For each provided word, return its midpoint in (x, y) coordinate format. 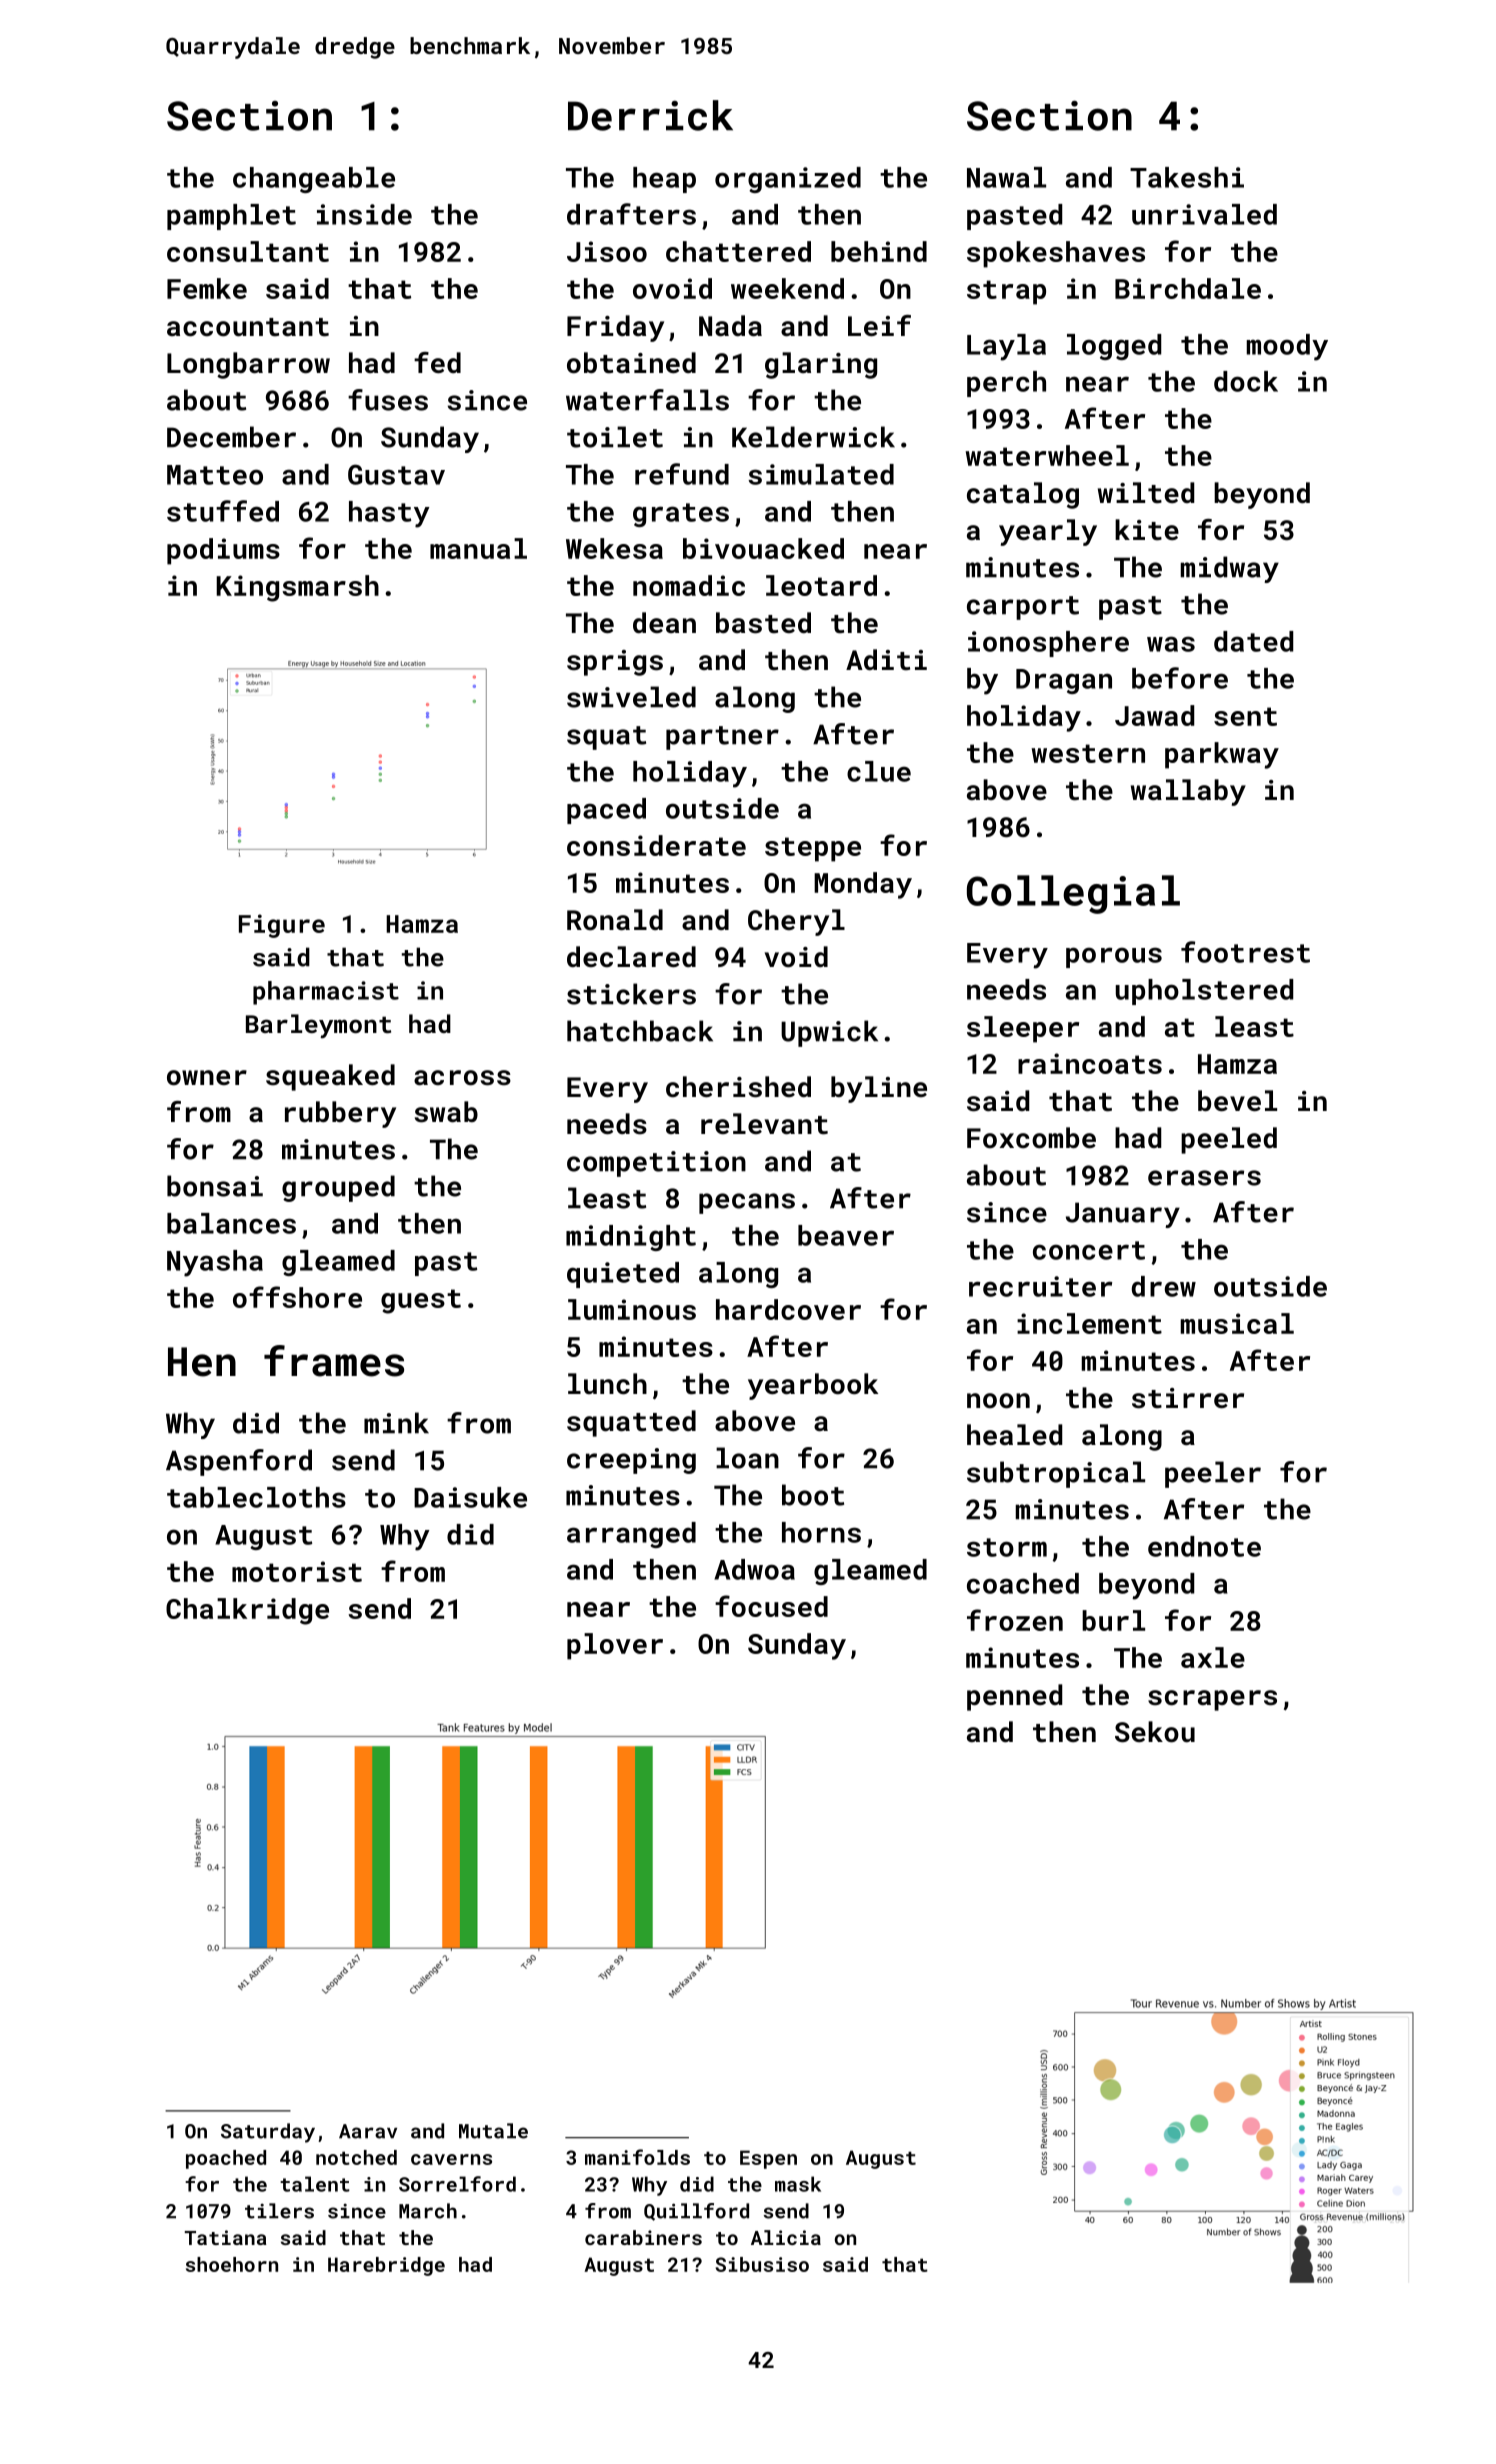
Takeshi (1187, 177)
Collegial (1073, 894)
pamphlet (231, 217)
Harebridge (386, 2266)
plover (615, 1646)
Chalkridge (247, 1611)
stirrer (1188, 1398)
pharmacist (326, 993)
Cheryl (796, 922)
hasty (389, 514)
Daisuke (470, 1497)
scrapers (1212, 1700)
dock (1246, 381)
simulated (821, 474)
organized (788, 180)
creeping (631, 1461)
